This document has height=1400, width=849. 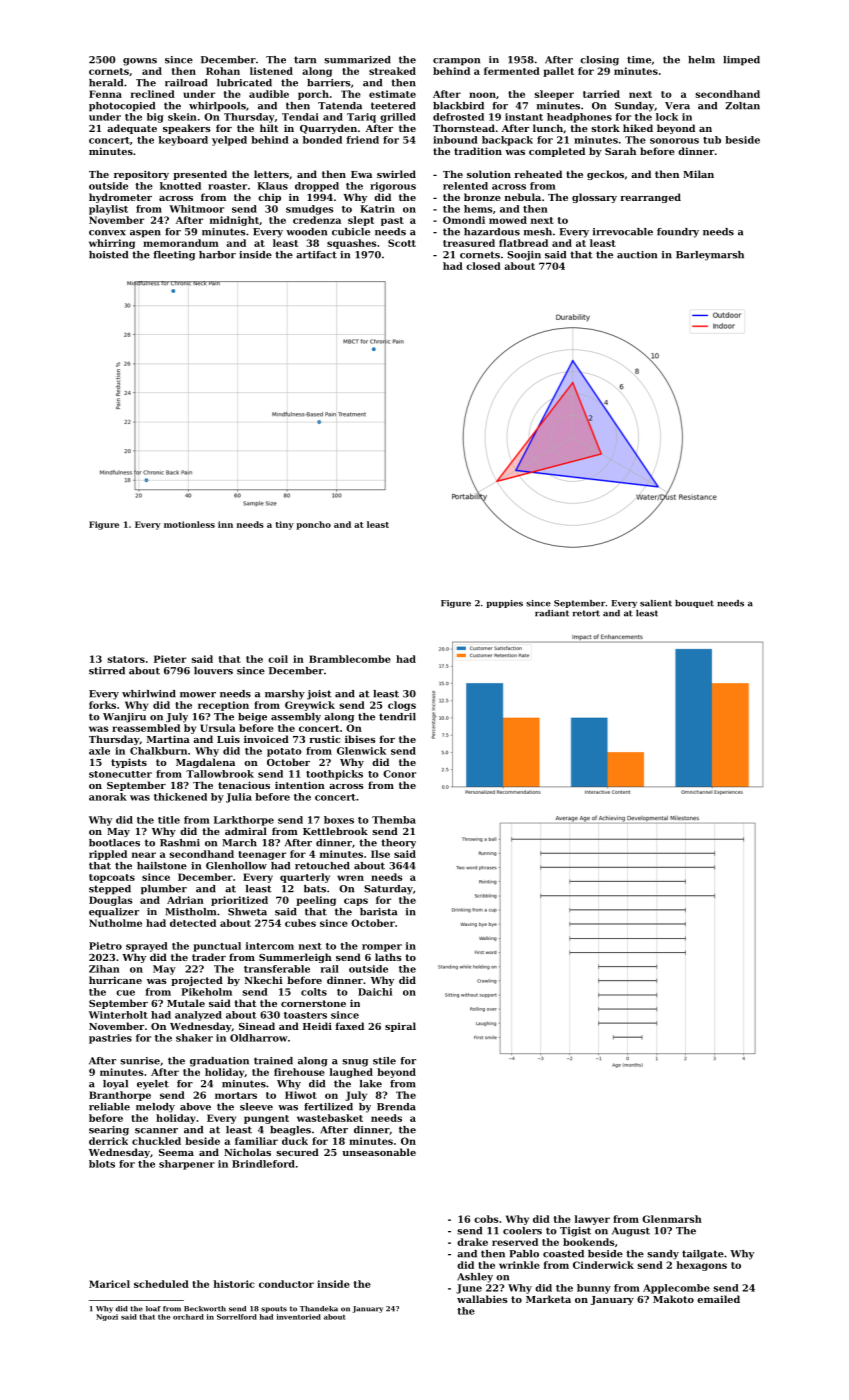 I want to click on scheduled, so click(x=161, y=1284).
